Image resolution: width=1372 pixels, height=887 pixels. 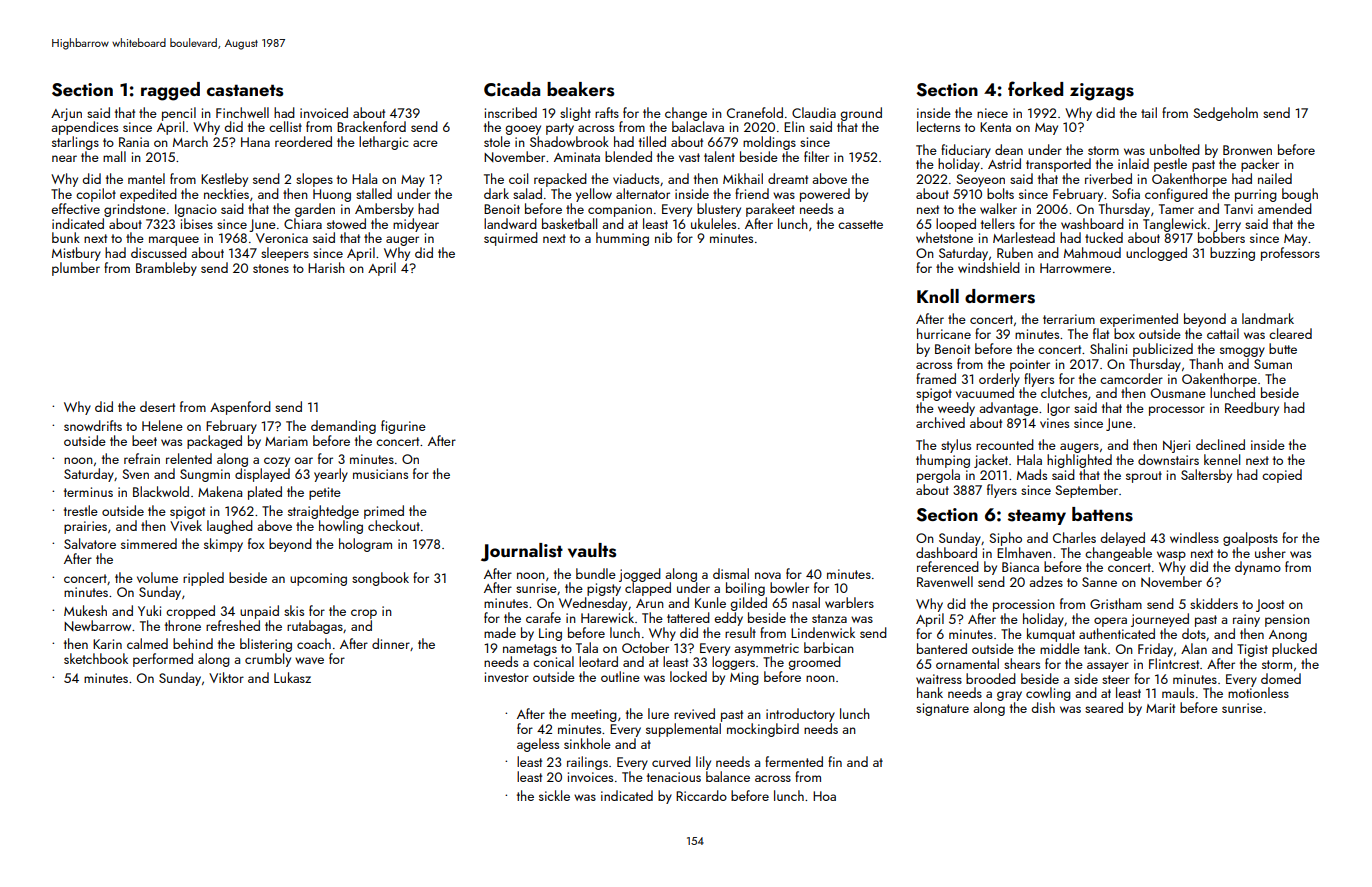 What do you see at coordinates (755, 112) in the image?
I see `Cranefold` at bounding box center [755, 112].
